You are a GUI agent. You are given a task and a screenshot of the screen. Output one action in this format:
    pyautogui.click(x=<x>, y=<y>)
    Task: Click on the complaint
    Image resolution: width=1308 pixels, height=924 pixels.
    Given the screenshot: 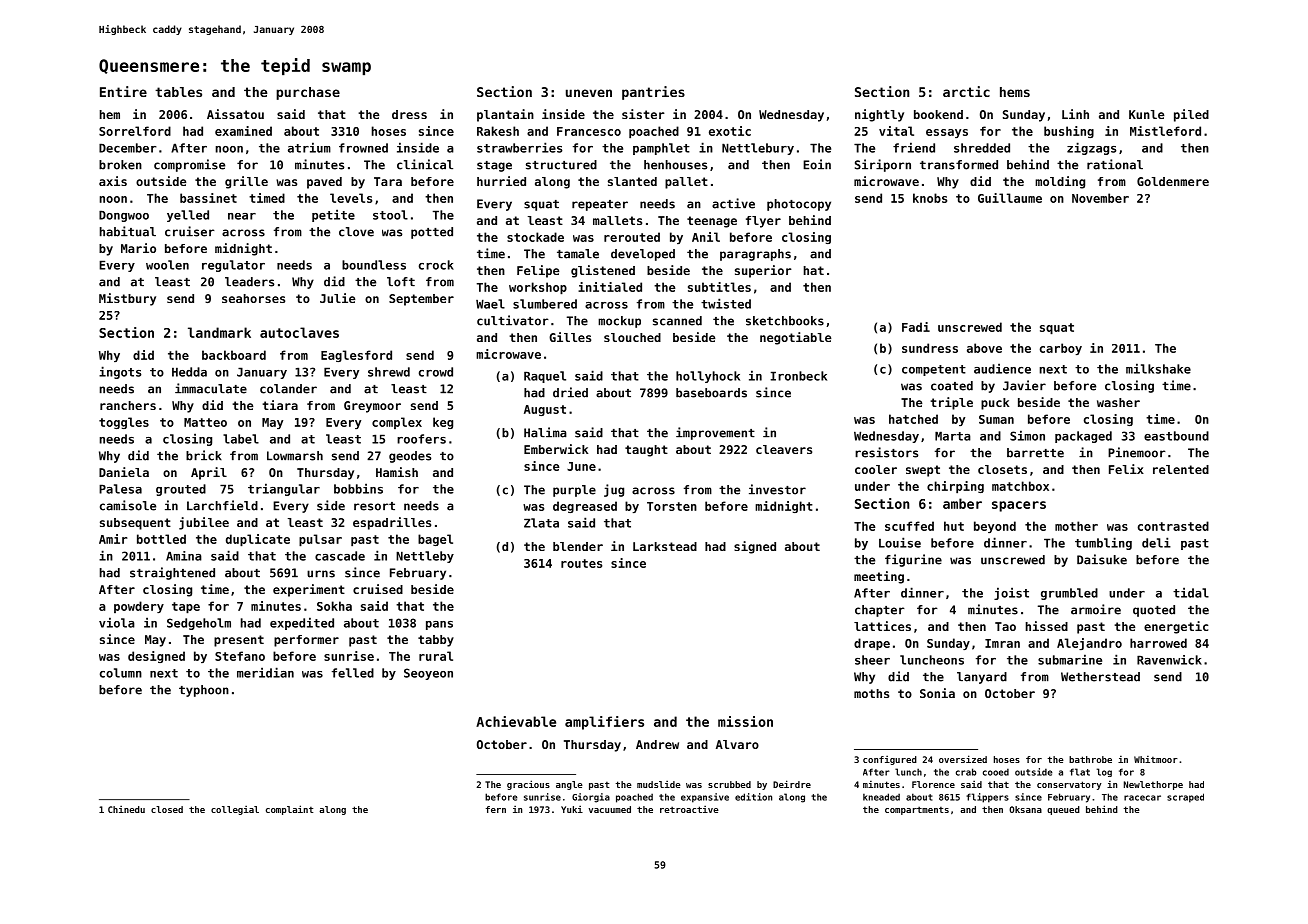 What is the action you would take?
    pyautogui.click(x=289, y=810)
